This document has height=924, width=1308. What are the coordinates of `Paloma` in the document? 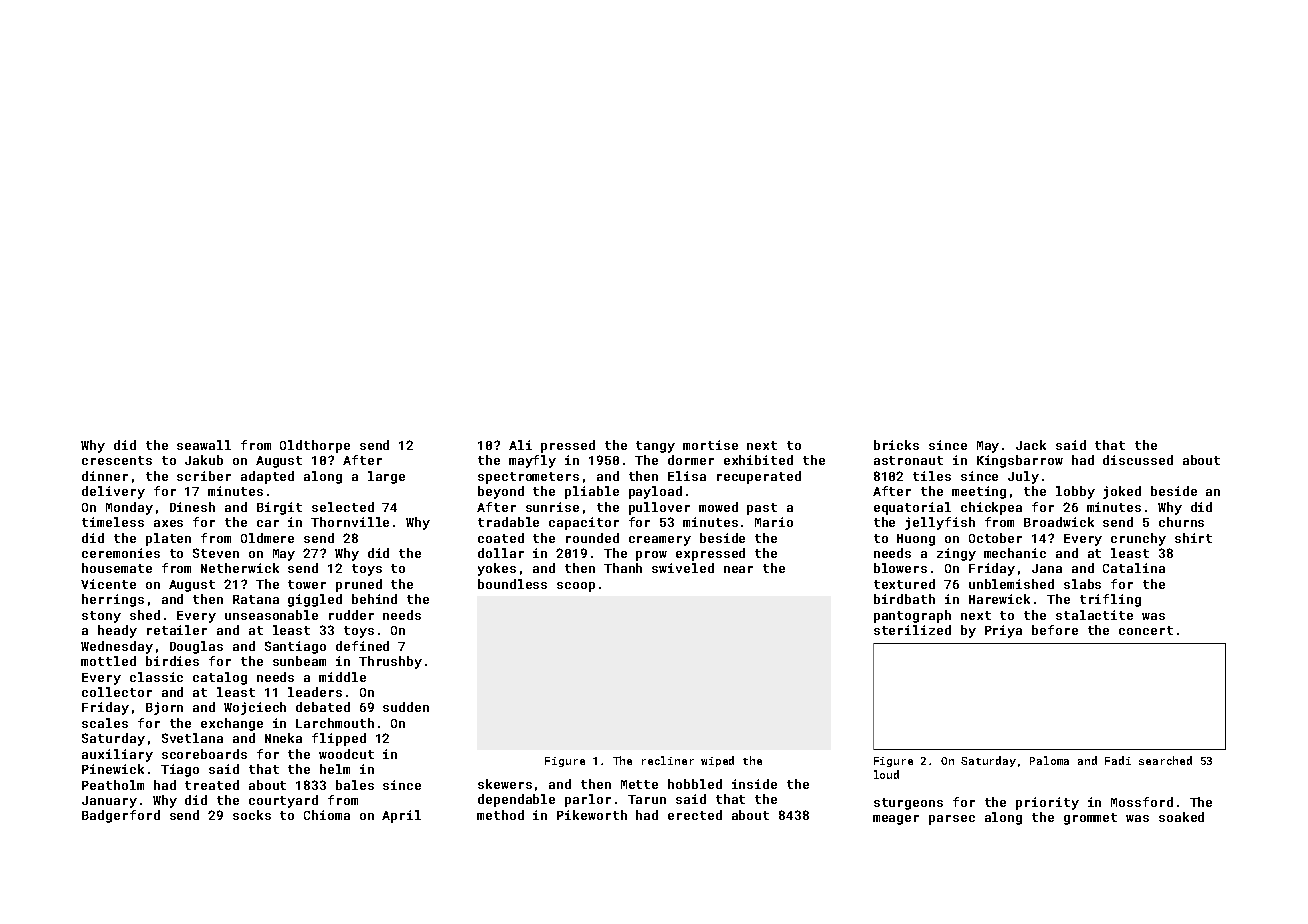 It's located at (1049, 760).
